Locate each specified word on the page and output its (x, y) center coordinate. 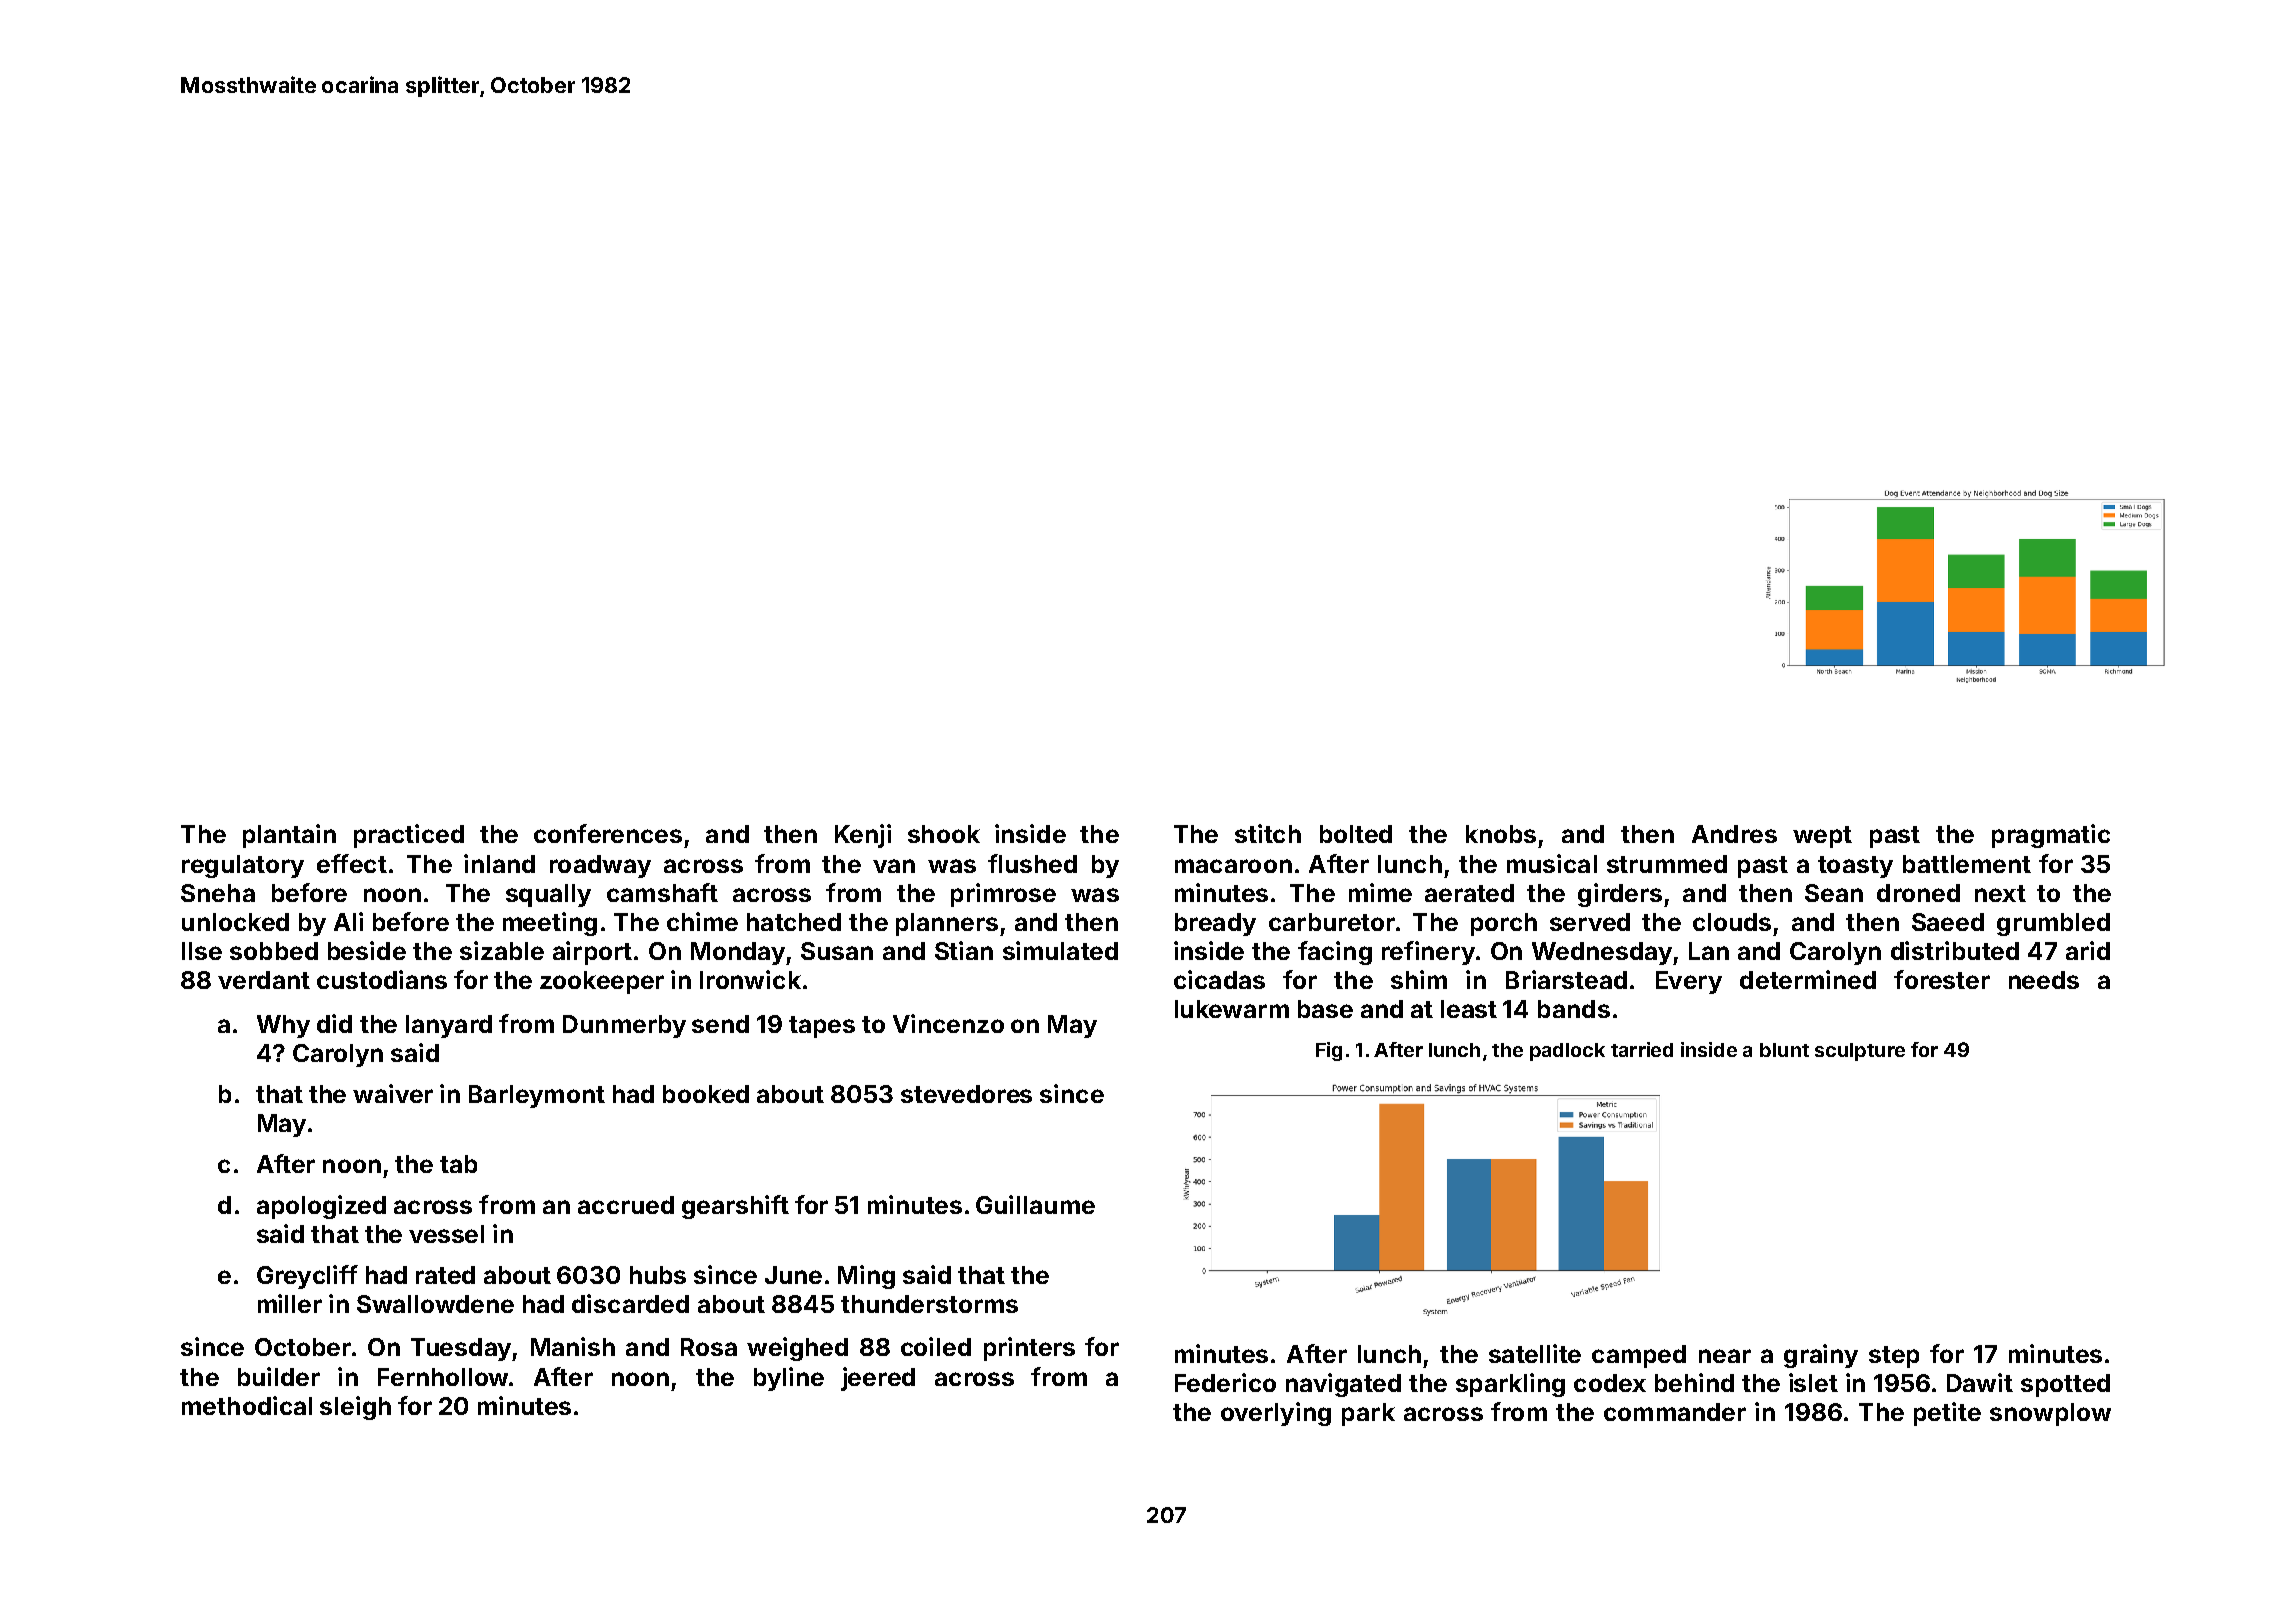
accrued (626, 1205)
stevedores (966, 1094)
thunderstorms (929, 1304)
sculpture (1860, 1052)
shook (944, 834)
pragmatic (2051, 836)
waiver (393, 1093)
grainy (1821, 1356)
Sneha (218, 893)
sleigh (355, 1408)
